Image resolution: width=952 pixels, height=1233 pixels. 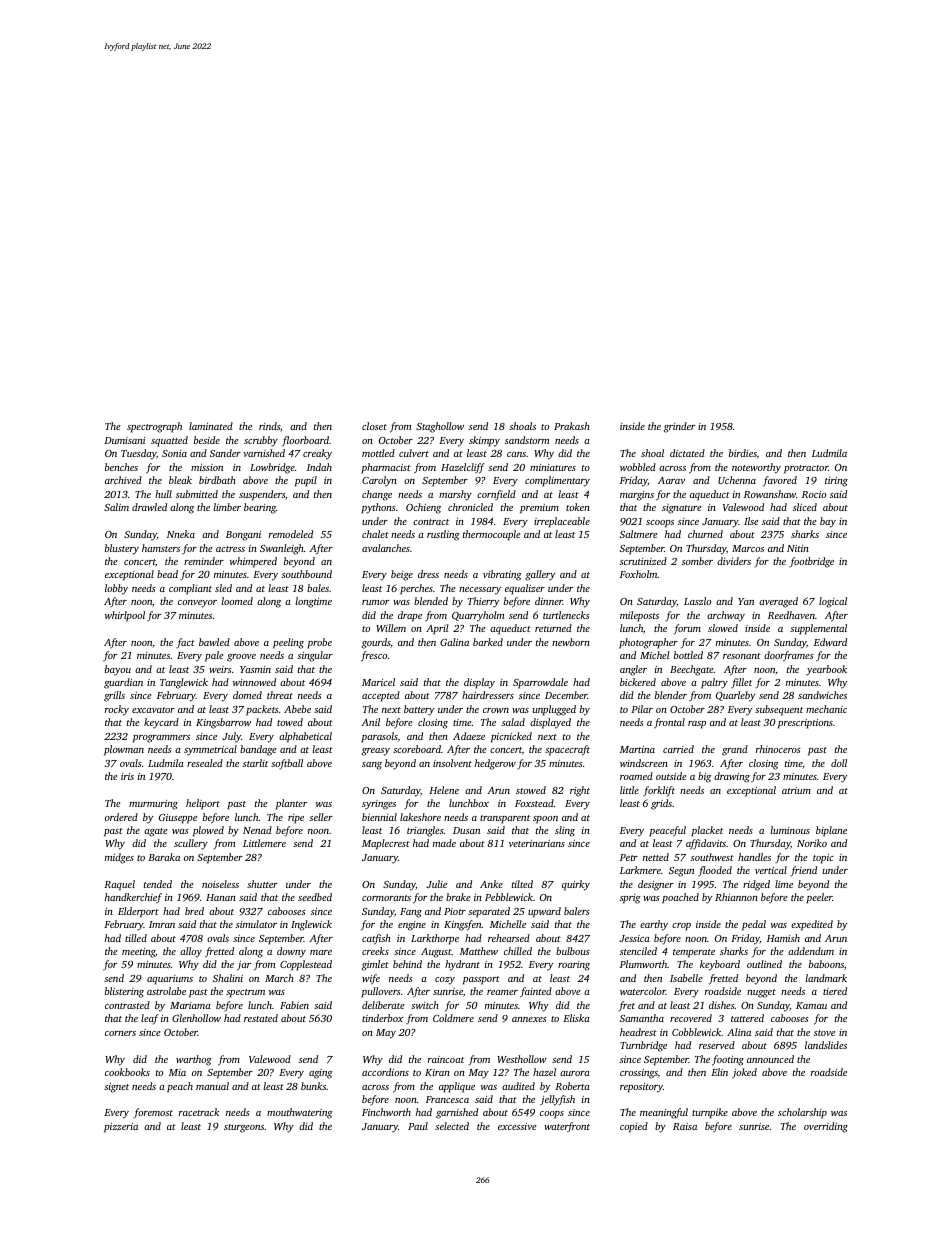 What do you see at coordinates (681, 872) in the document?
I see `Segun` at bounding box center [681, 872].
